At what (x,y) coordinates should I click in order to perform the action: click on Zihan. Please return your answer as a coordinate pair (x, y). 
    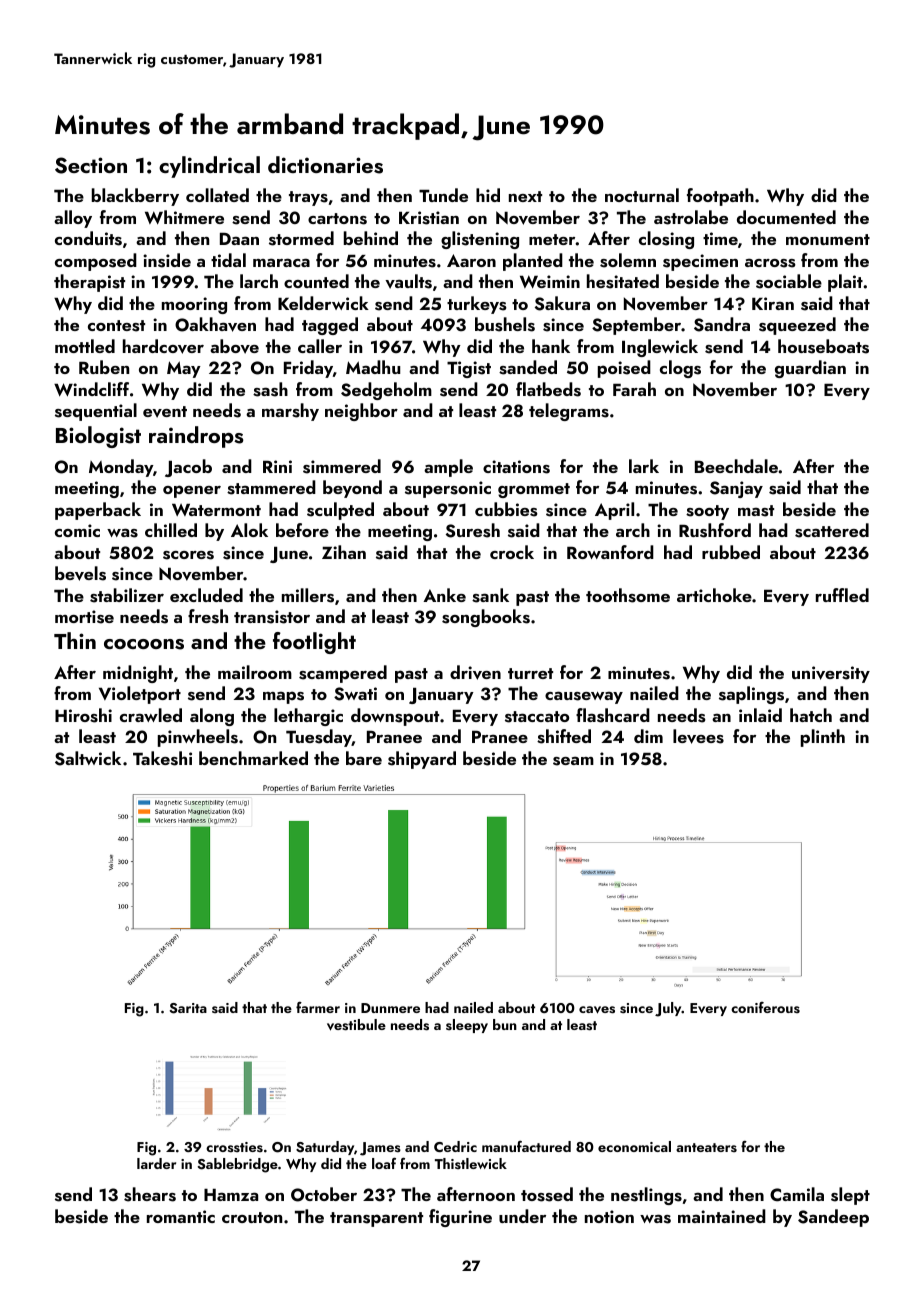
    Looking at the image, I should click on (344, 552).
